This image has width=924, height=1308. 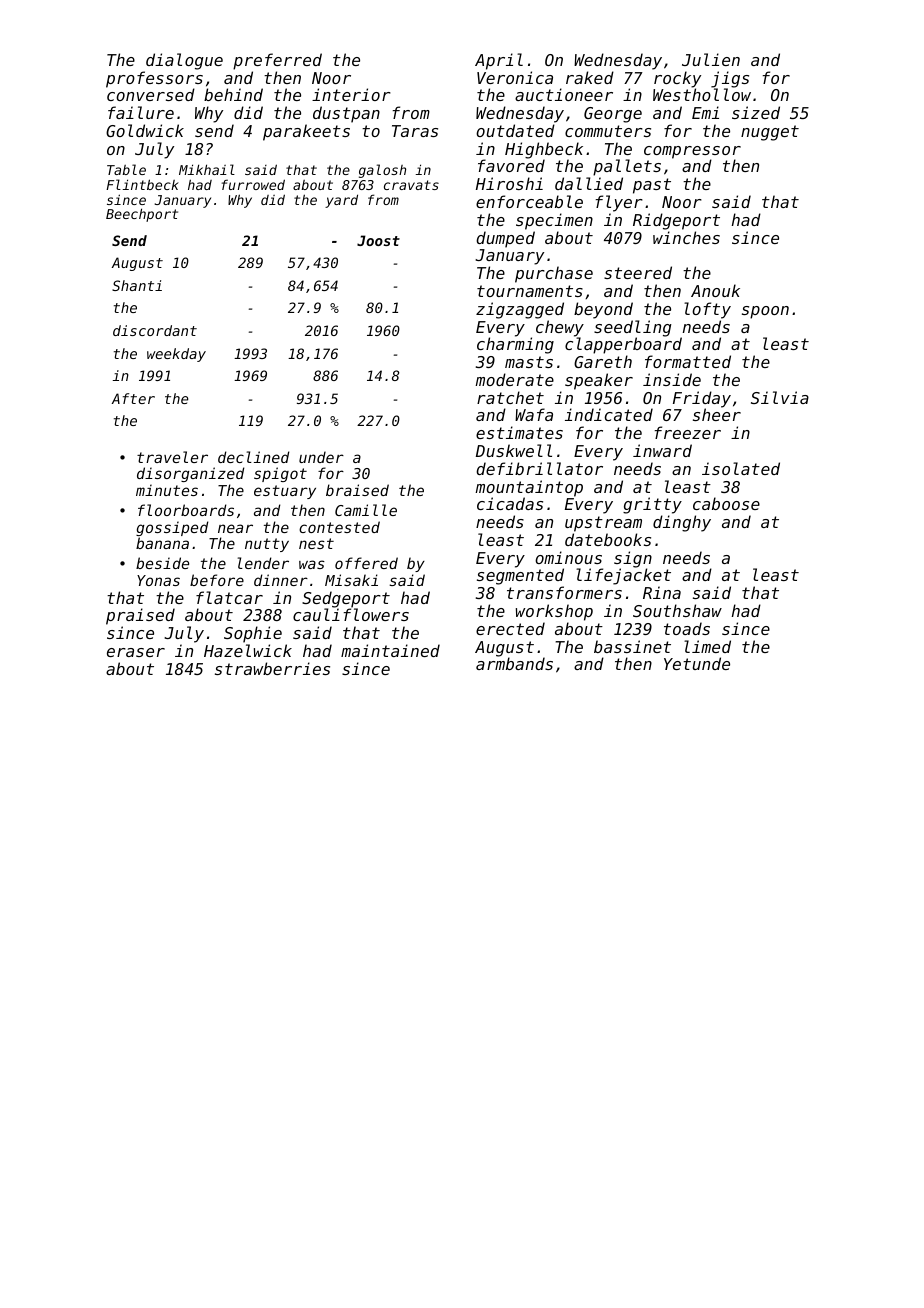 I want to click on ratchet, so click(x=510, y=397).
